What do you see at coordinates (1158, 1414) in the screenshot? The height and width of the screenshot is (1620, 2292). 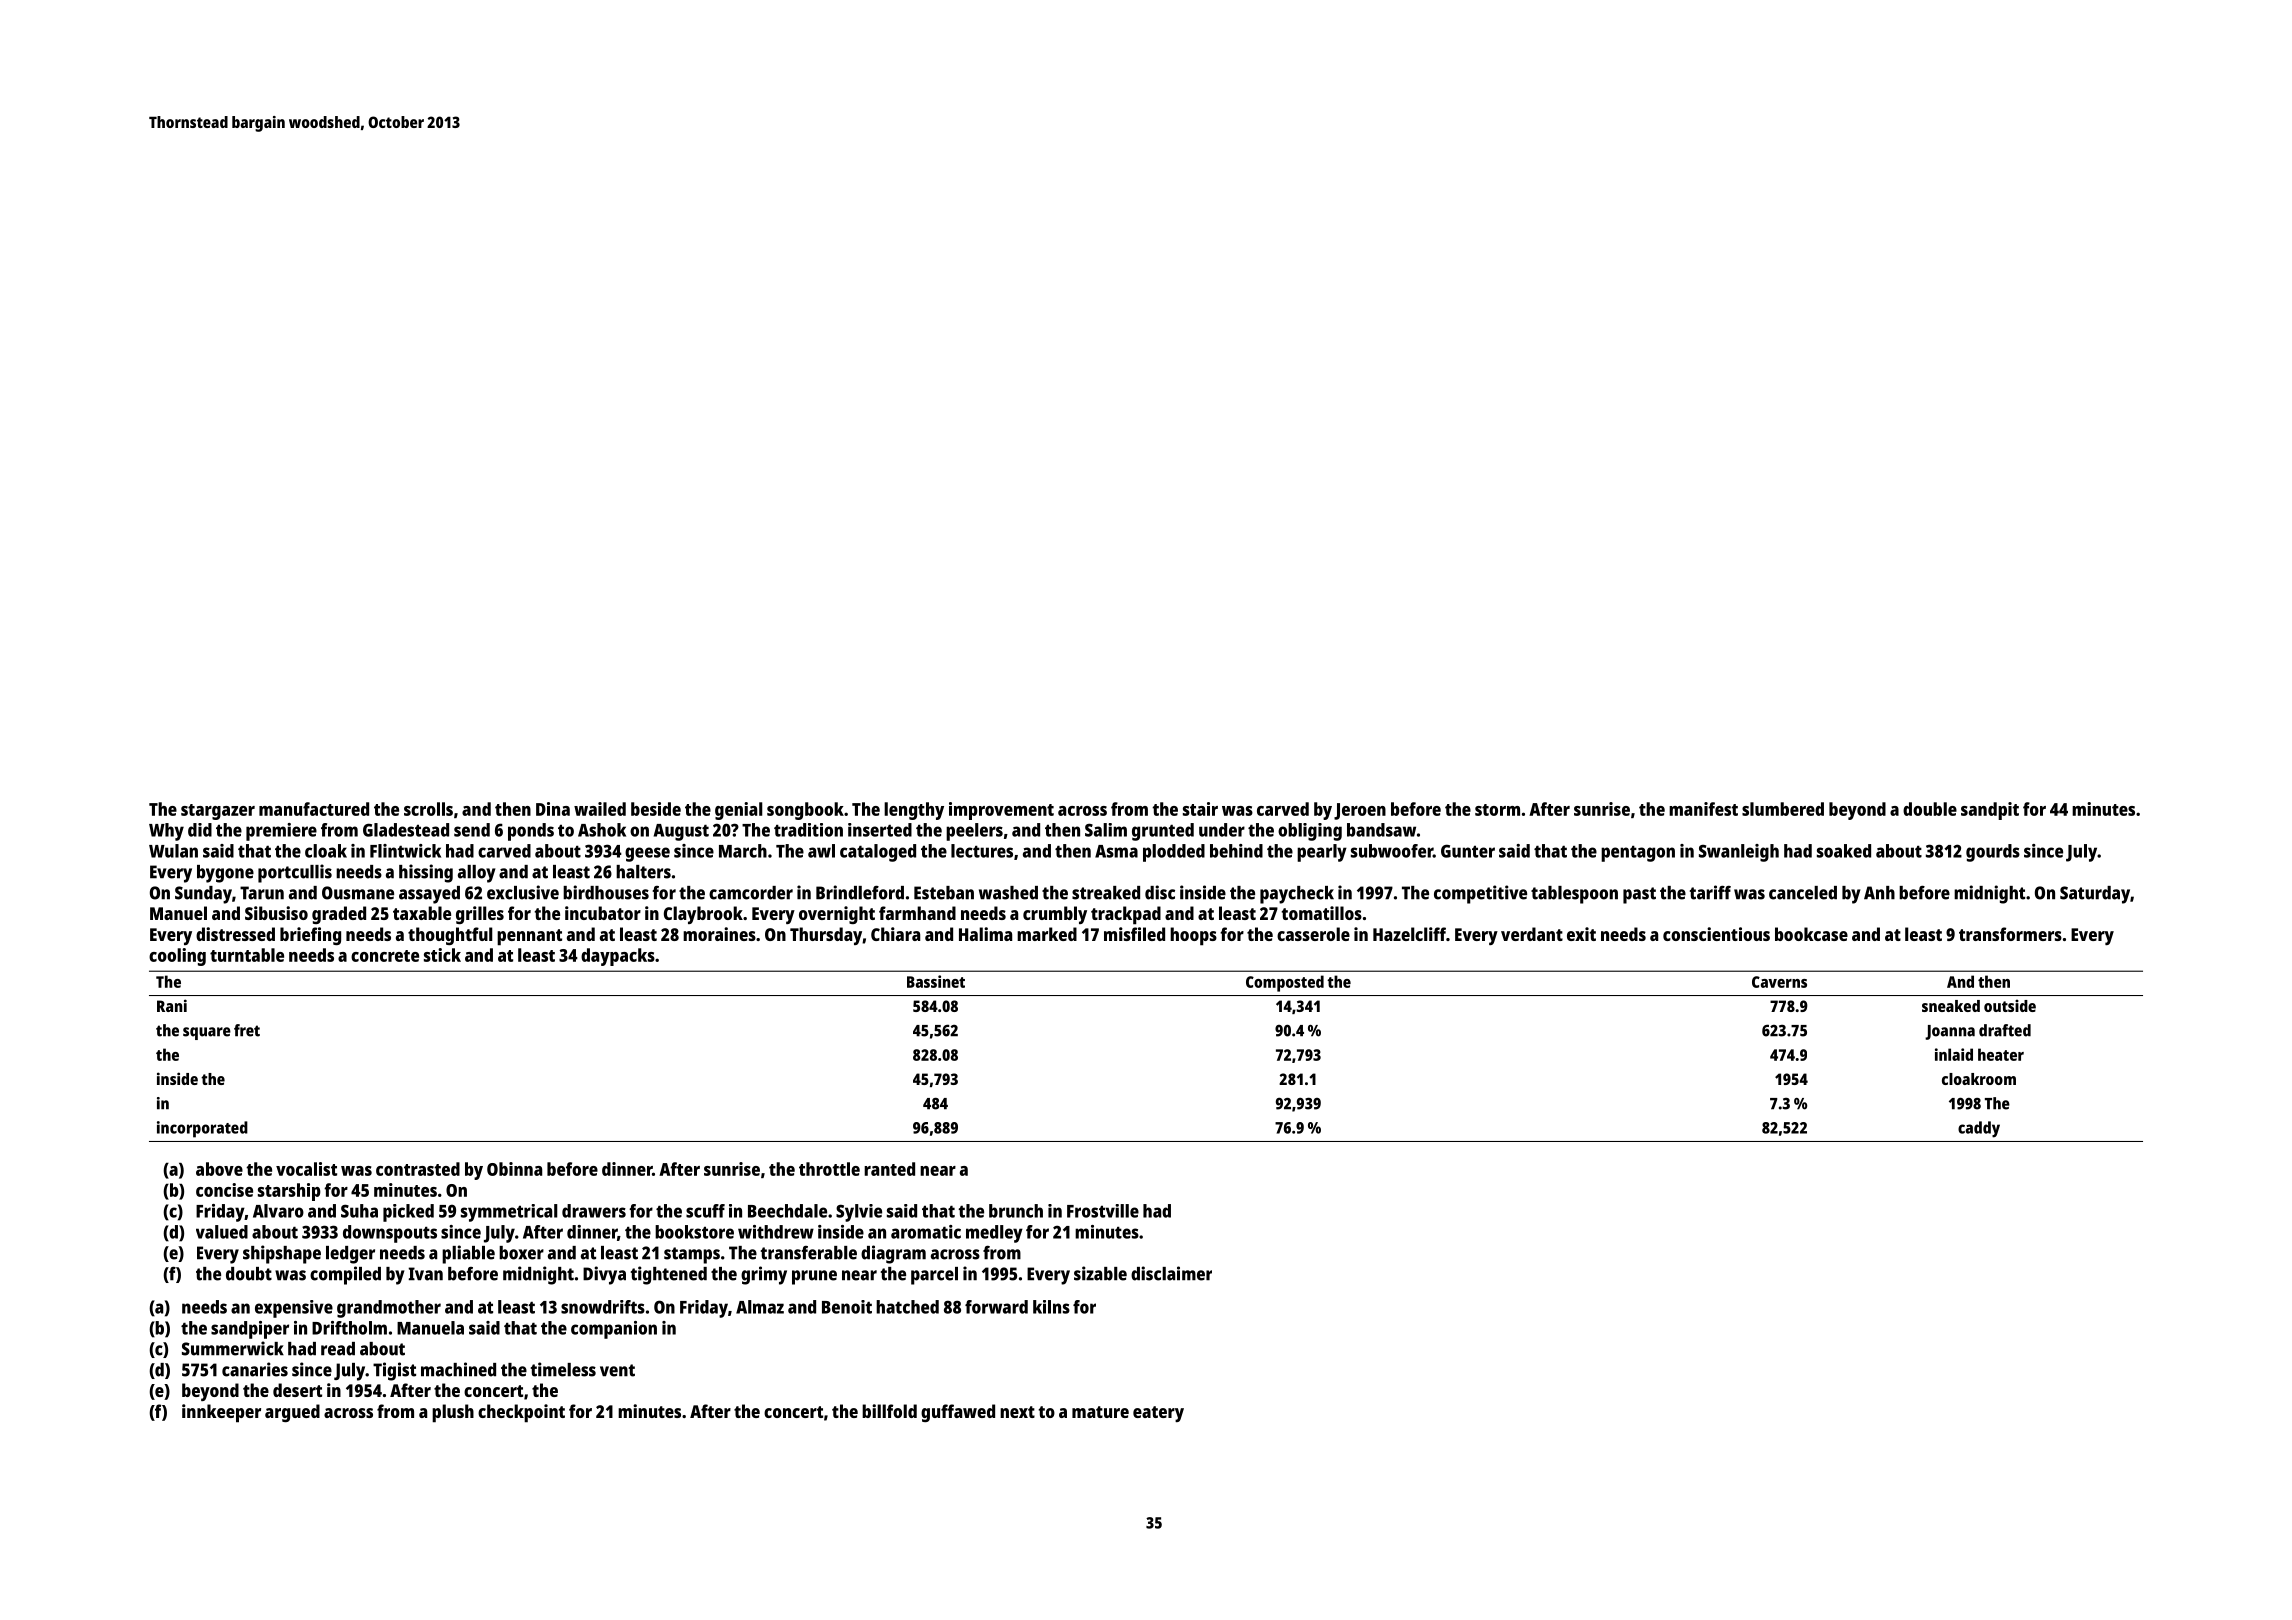 I see `eatery` at bounding box center [1158, 1414].
